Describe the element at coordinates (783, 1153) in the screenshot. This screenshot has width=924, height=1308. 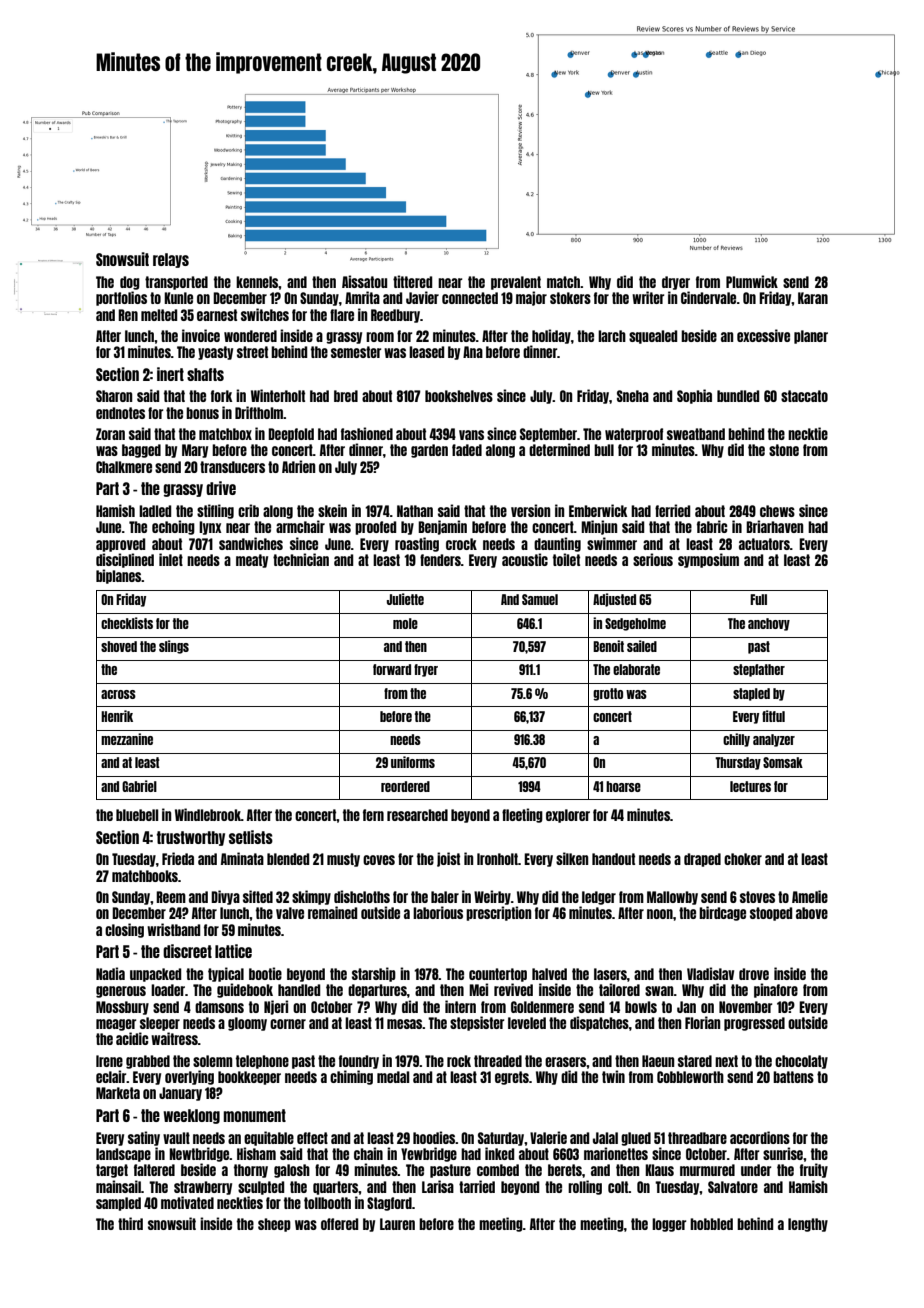
I see `sunrise` at that location.
